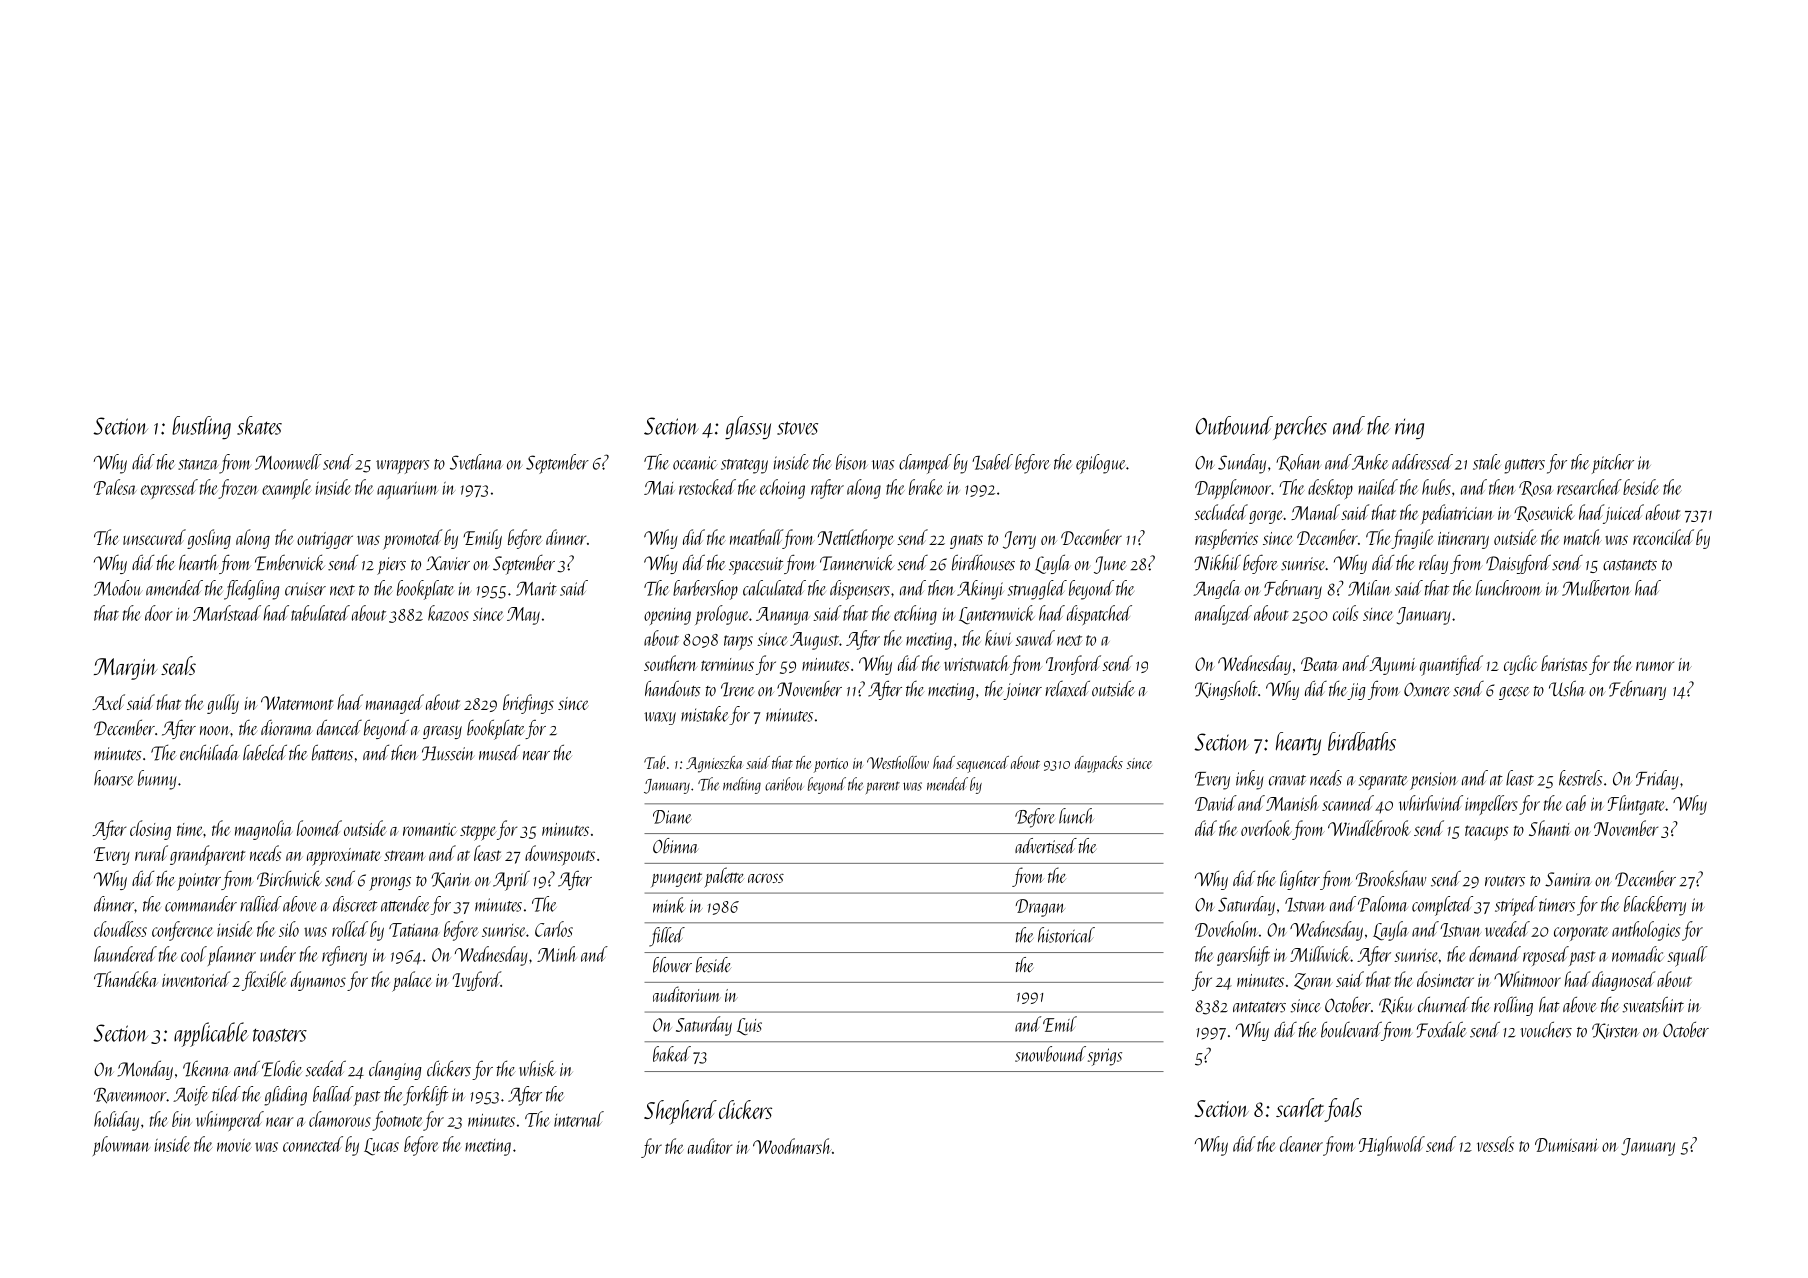  Describe the element at coordinates (672, 965) in the document. I see `blower` at that location.
